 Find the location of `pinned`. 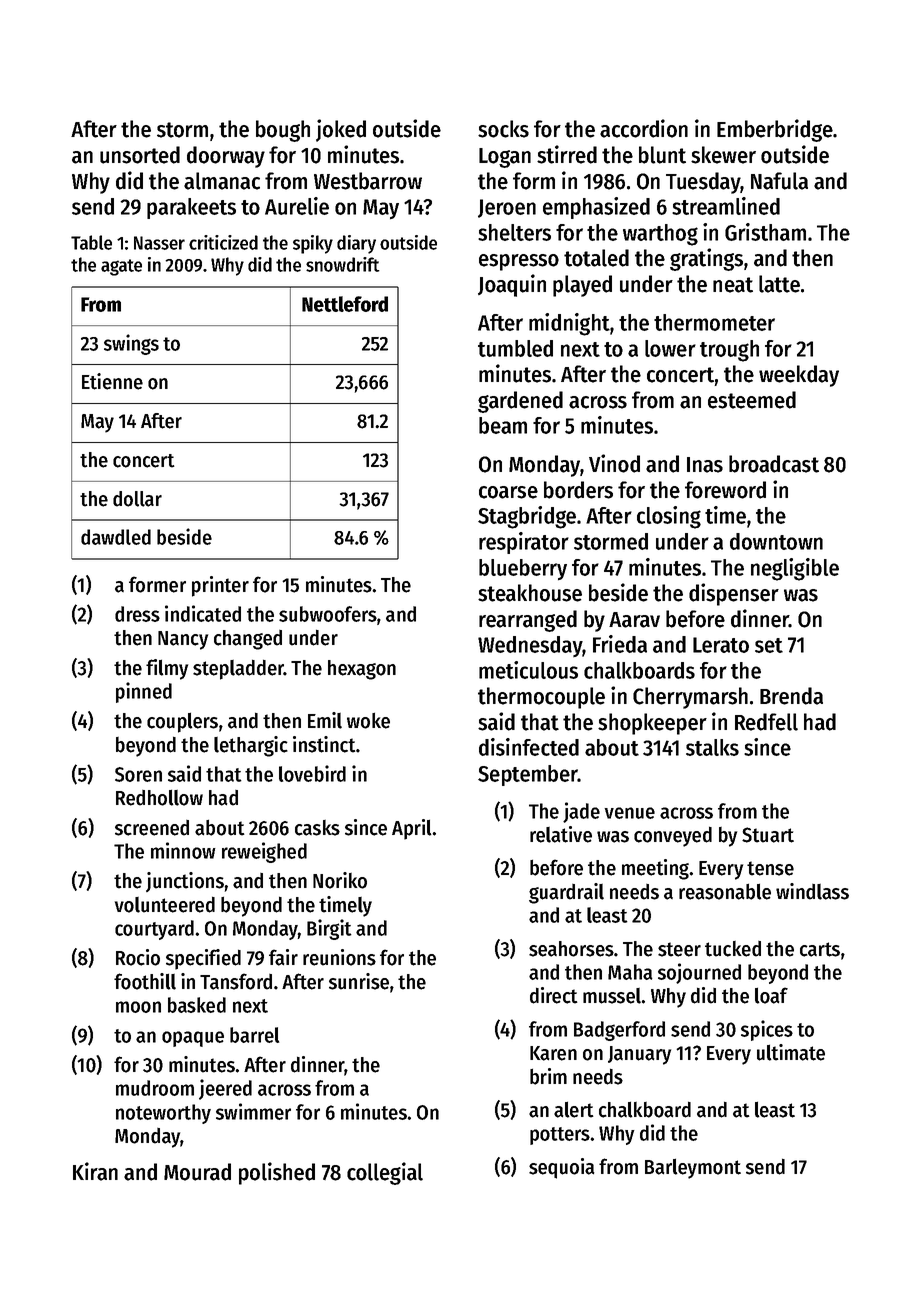

pinned is located at coordinates (144, 692).
